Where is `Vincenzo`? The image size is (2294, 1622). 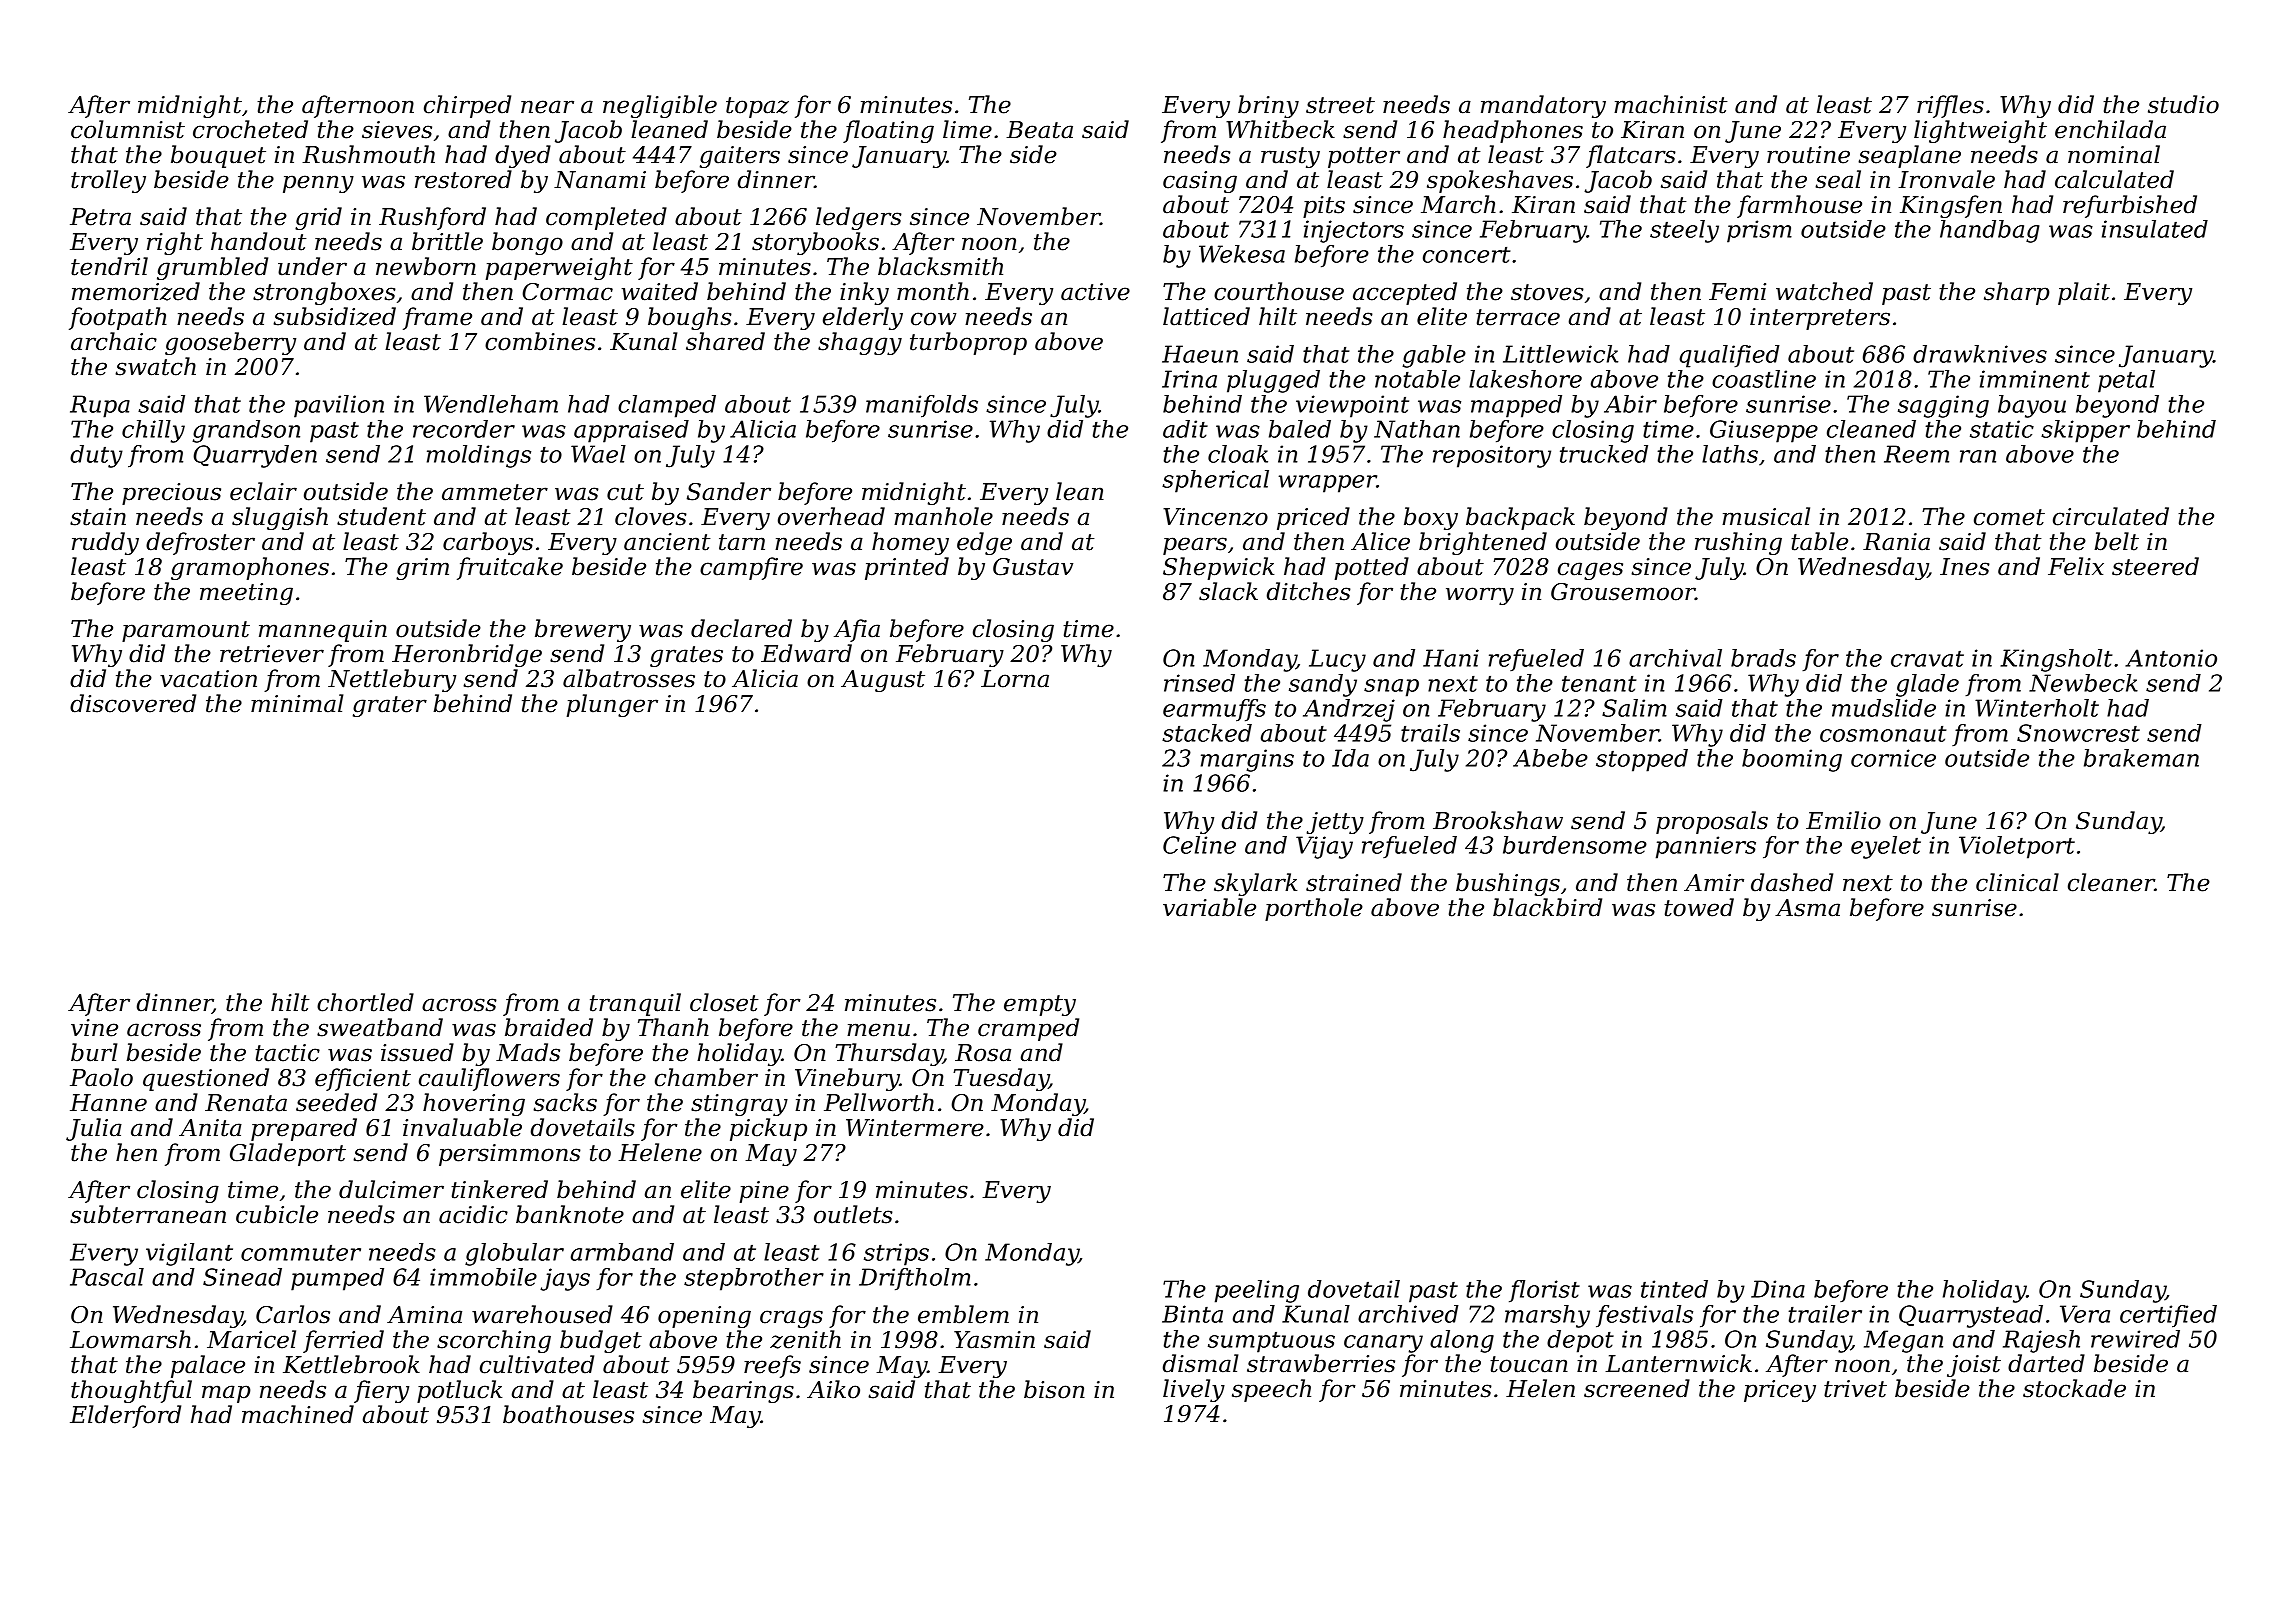
Vincenzo is located at coordinates (1215, 517).
